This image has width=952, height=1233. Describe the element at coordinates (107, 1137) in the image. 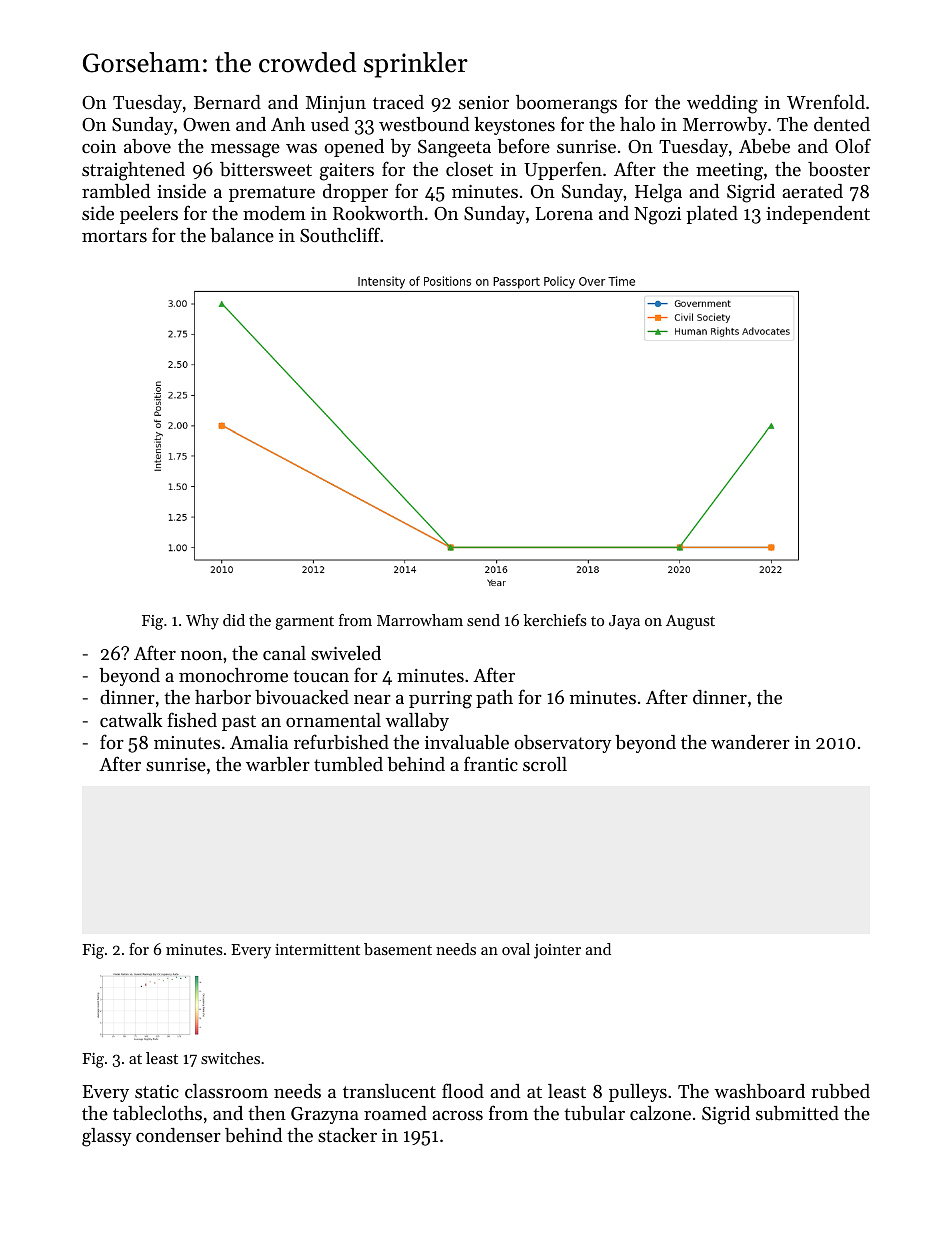

I see `glassy` at that location.
